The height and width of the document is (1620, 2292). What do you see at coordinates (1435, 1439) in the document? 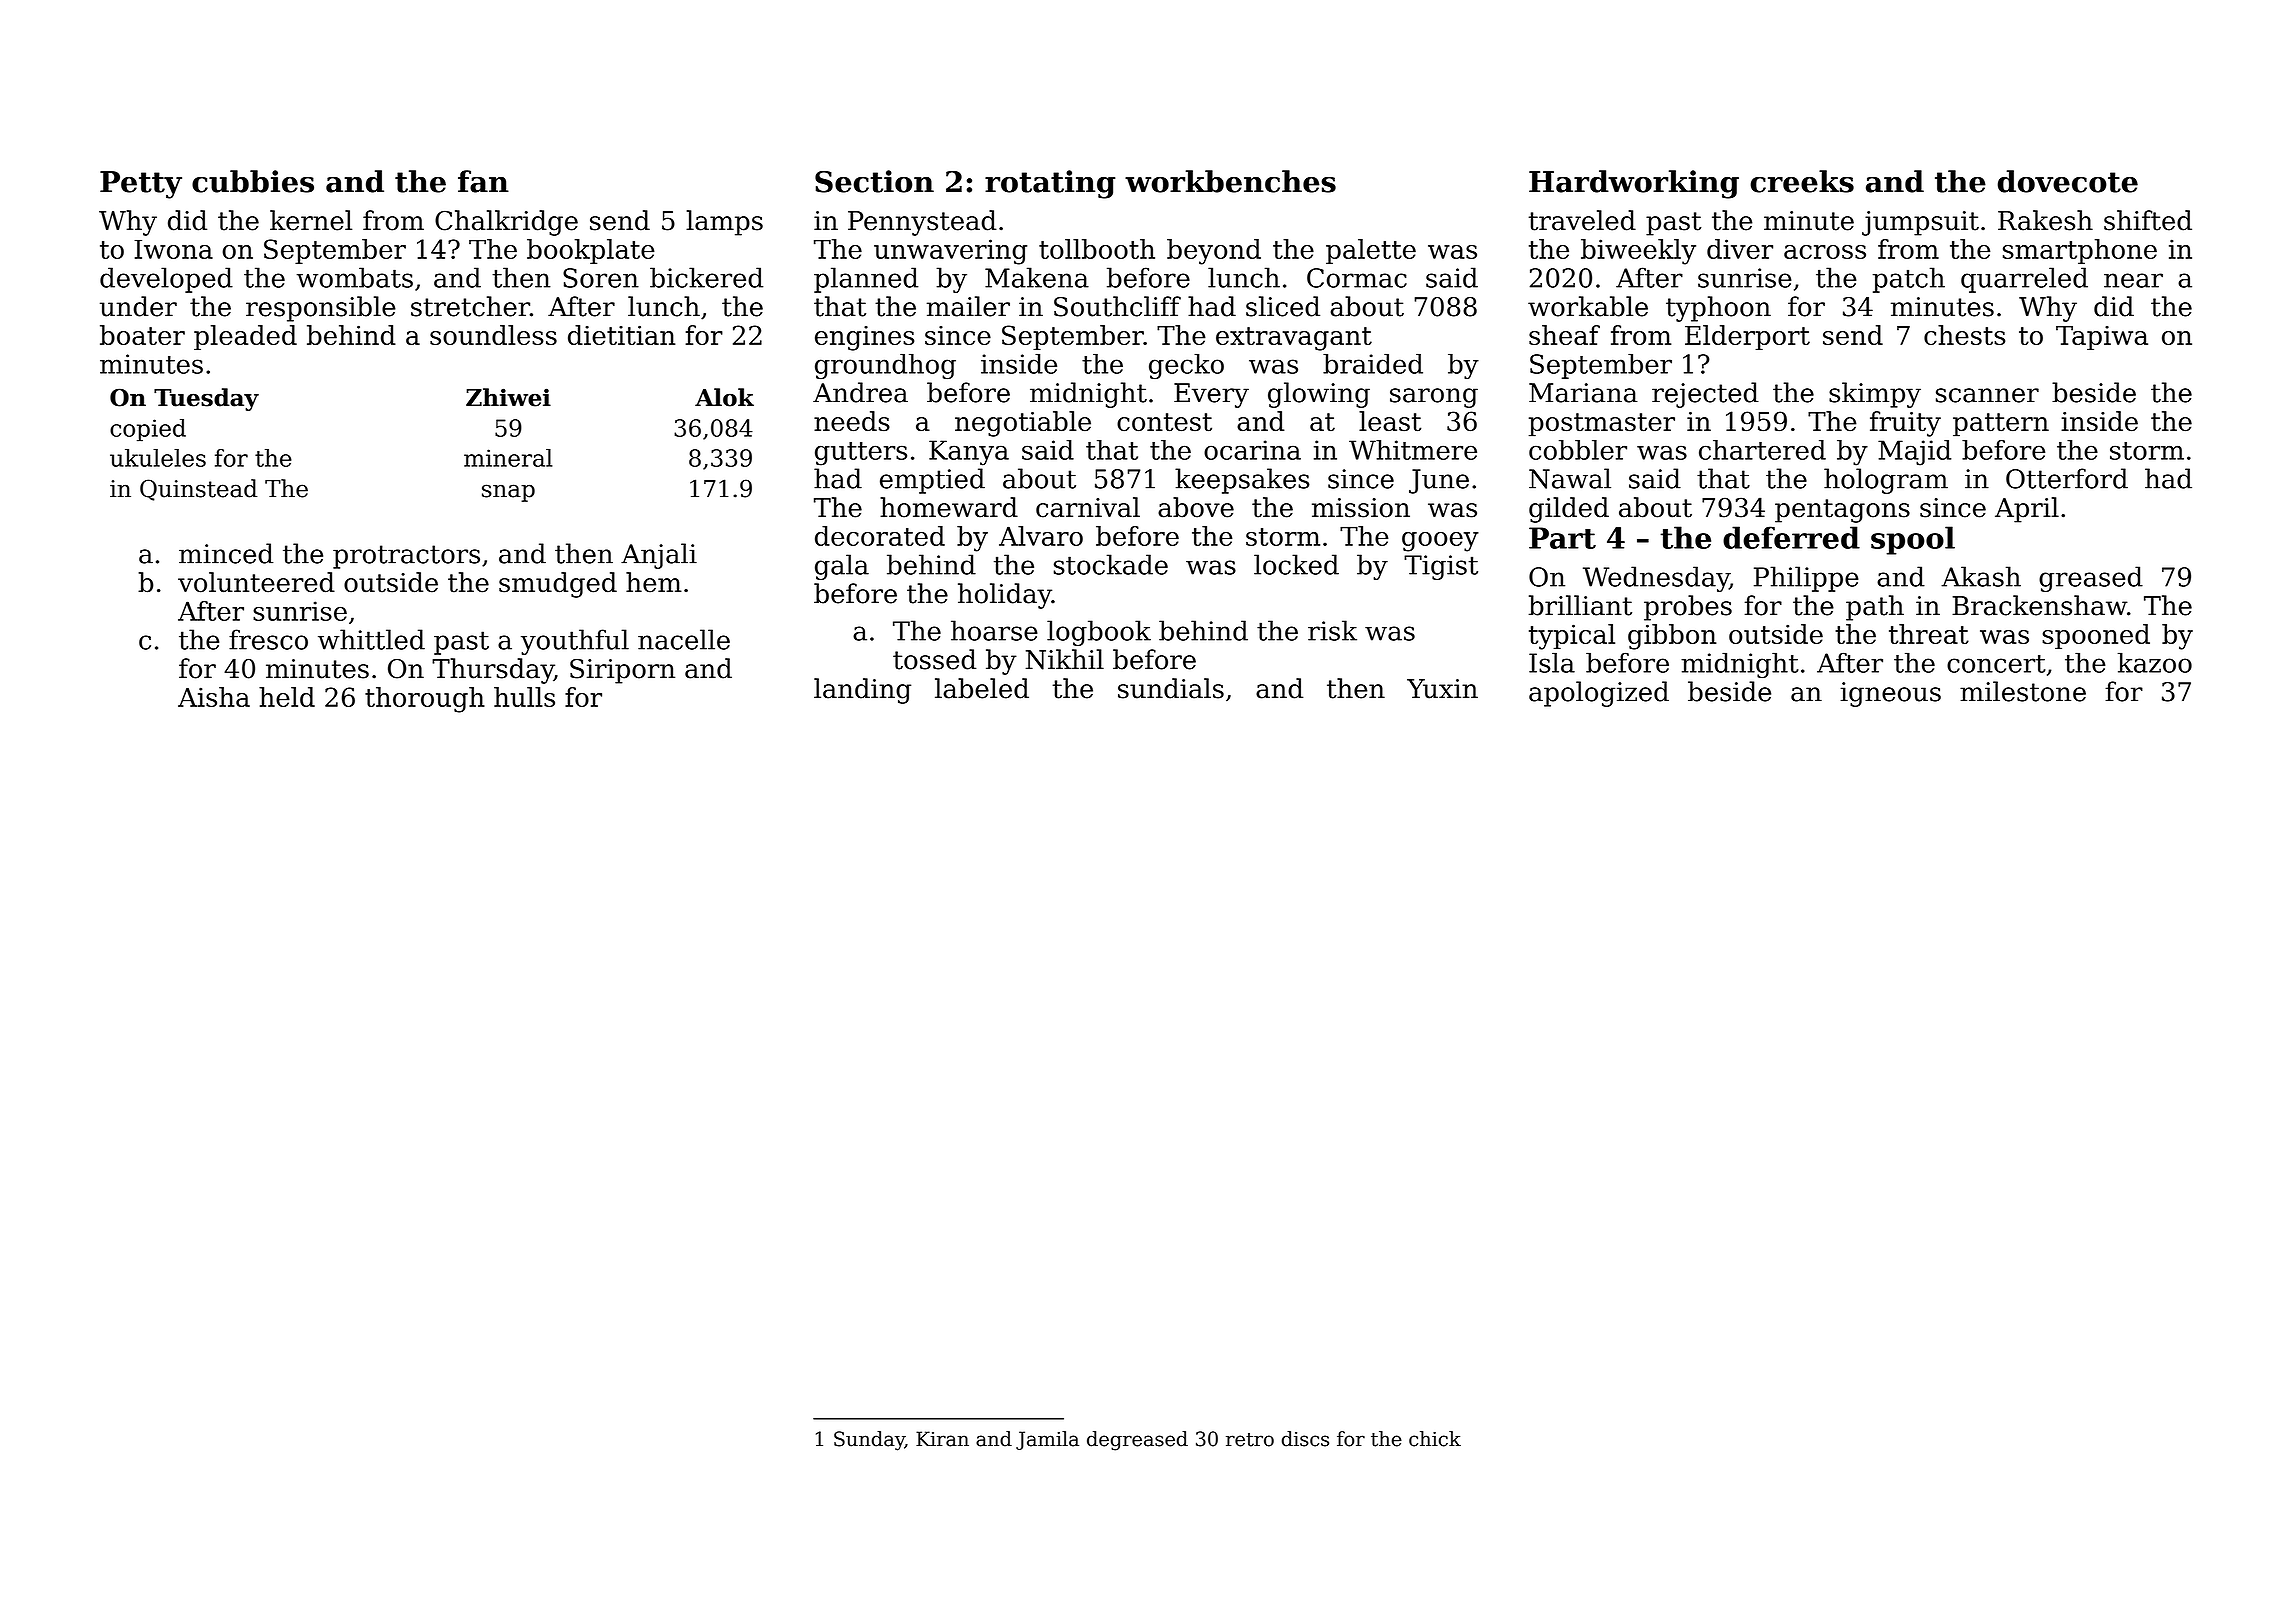
I see `chick` at bounding box center [1435, 1439].
